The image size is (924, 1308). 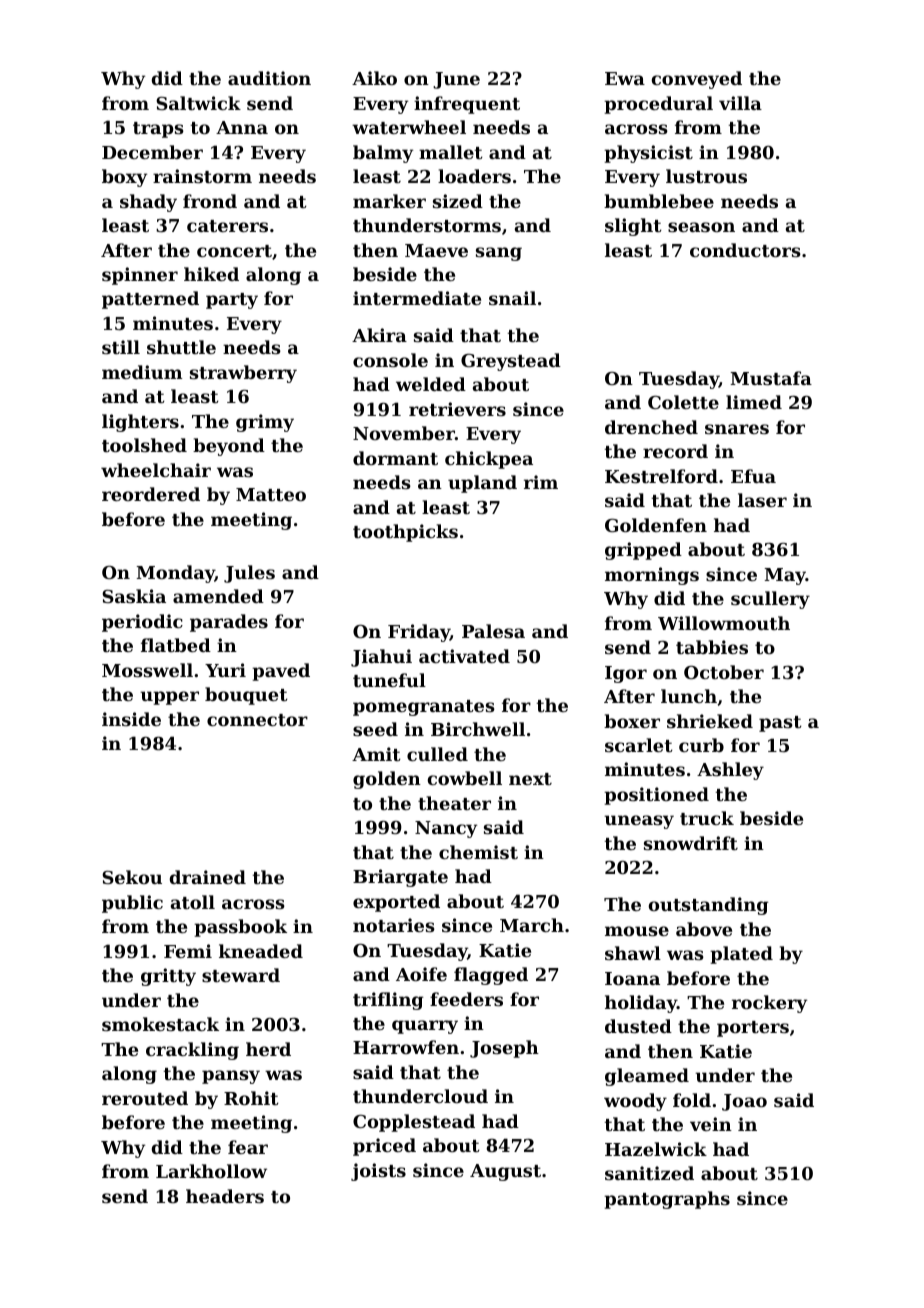 I want to click on public, so click(x=132, y=904).
